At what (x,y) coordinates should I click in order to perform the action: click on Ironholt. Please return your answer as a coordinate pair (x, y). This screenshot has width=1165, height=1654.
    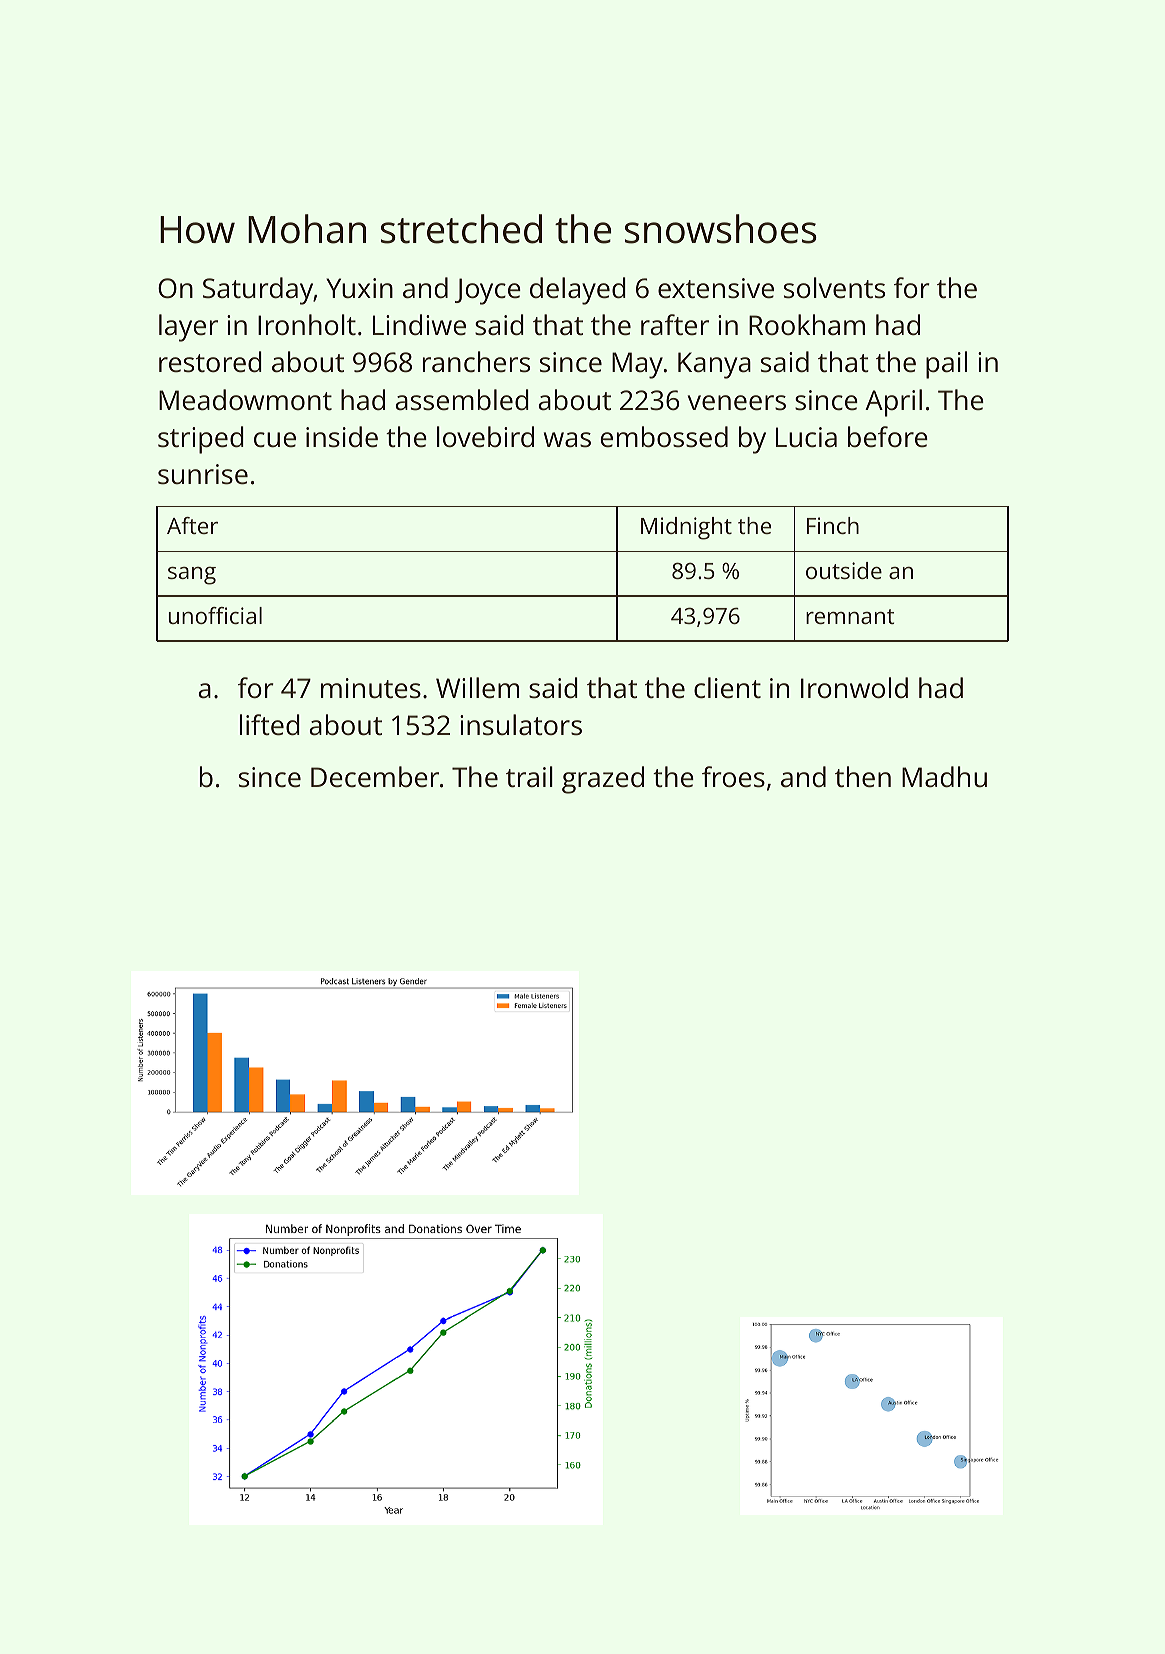
    Looking at the image, I should click on (307, 324).
